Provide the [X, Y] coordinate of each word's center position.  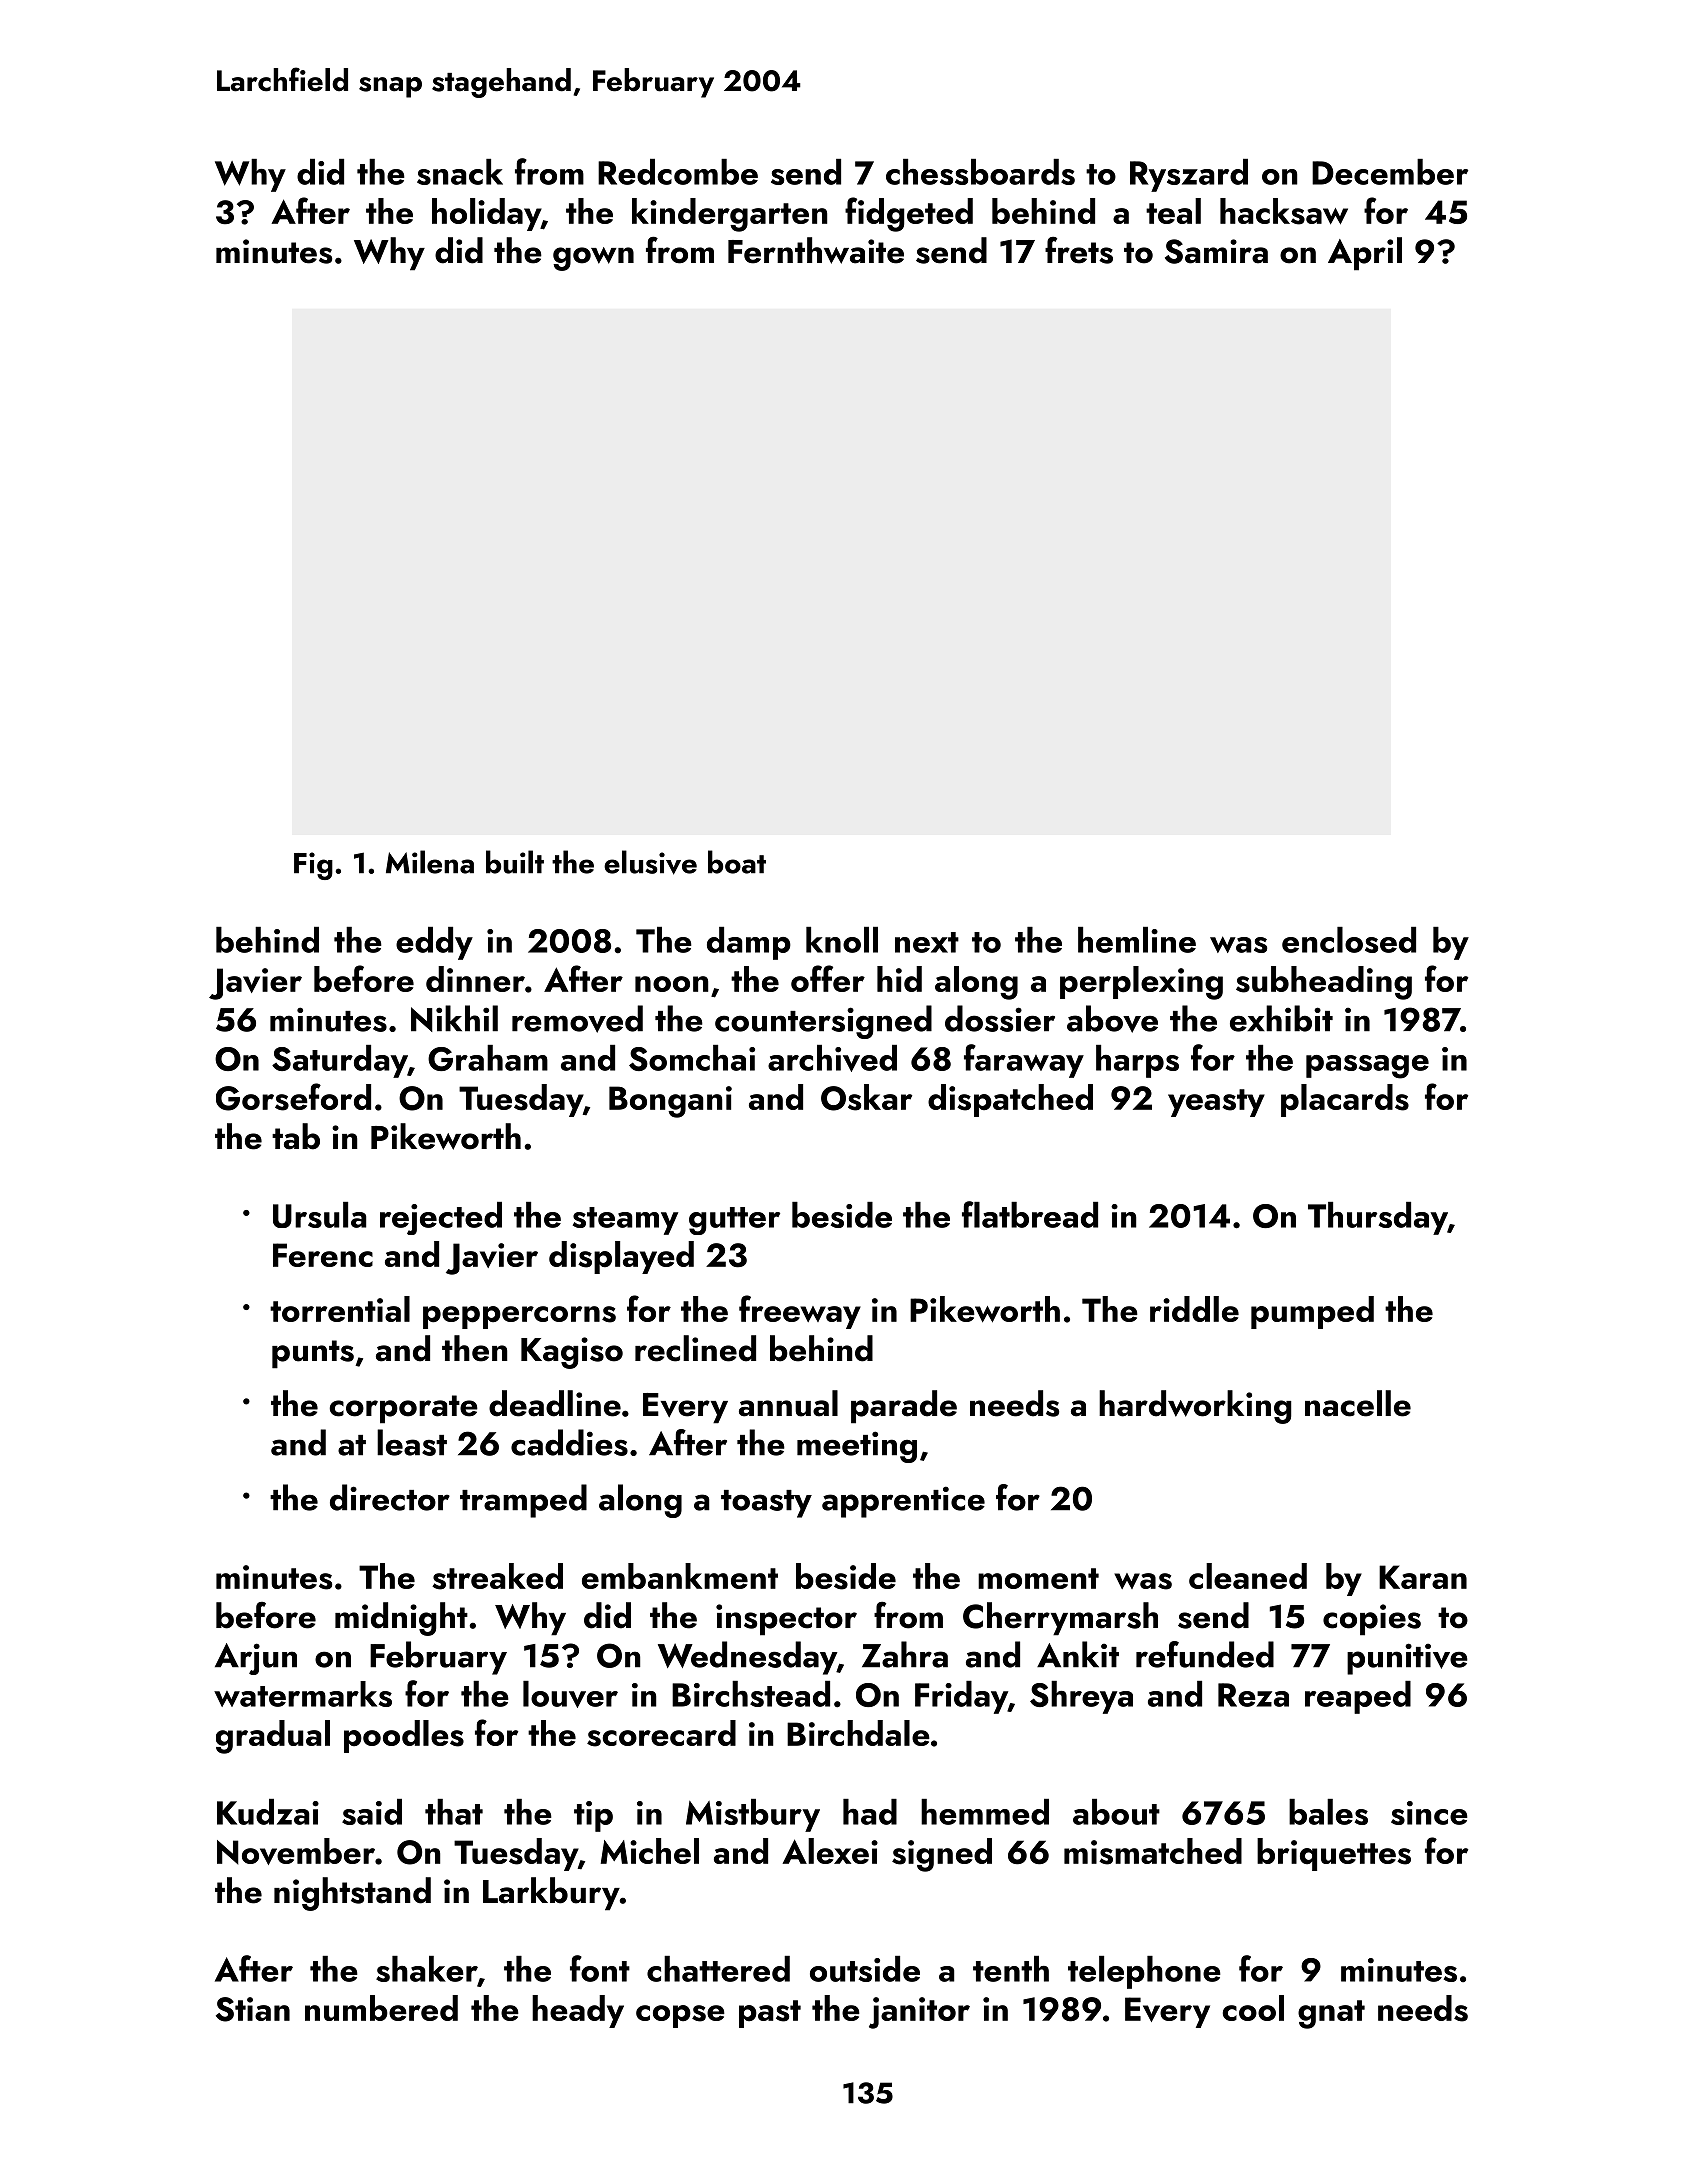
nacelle [1358, 1403]
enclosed [1349, 940]
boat [737, 862]
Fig [313, 866]
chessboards [980, 172]
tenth [1011, 1969]
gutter [734, 1221]
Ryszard [1189, 175]
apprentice [903, 1502]
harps [1137, 1061]
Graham [488, 1058]
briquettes [1334, 1854]
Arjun [256, 1659]
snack [460, 172]
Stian [253, 2009]
